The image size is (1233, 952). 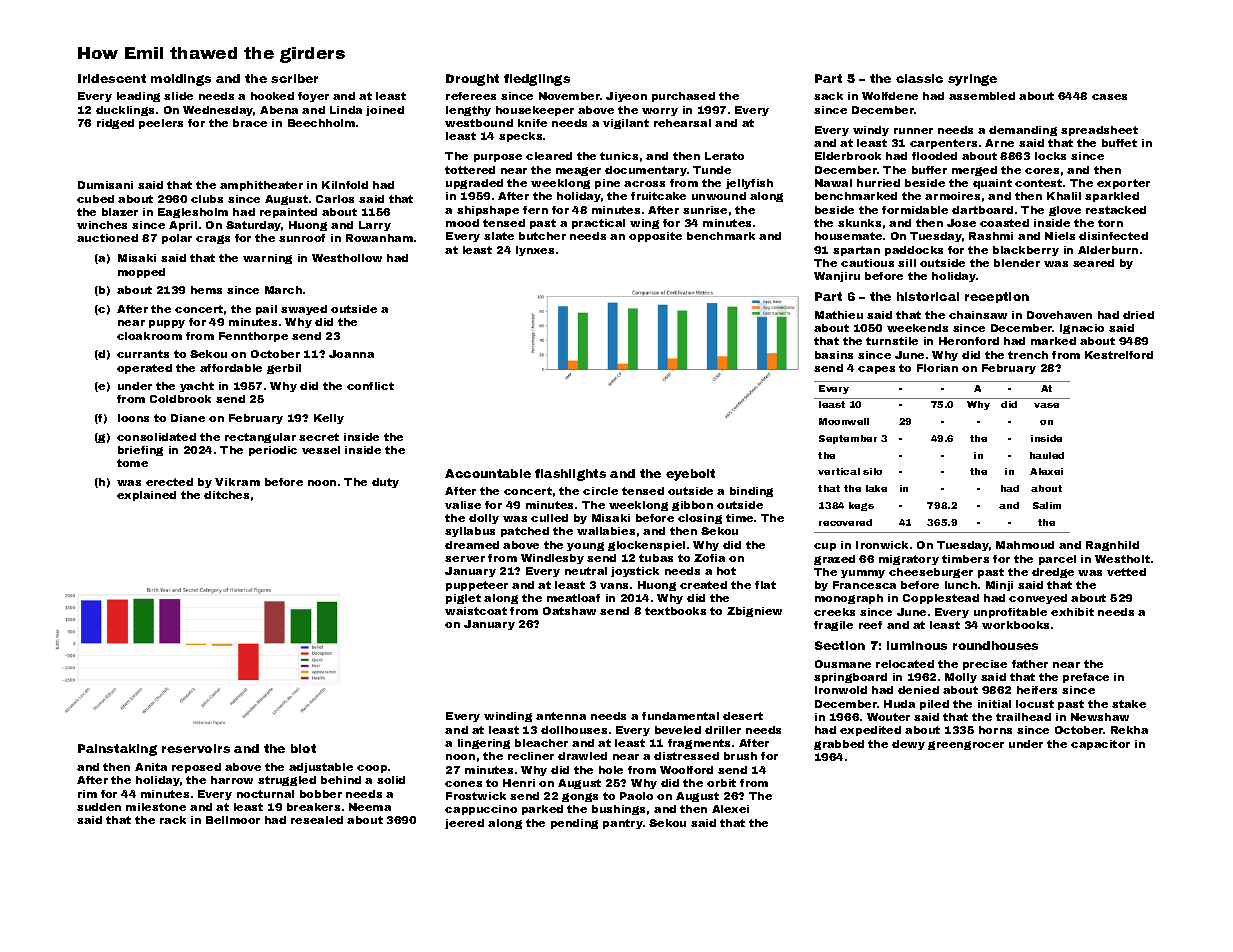 I want to click on classic, so click(x=919, y=78).
